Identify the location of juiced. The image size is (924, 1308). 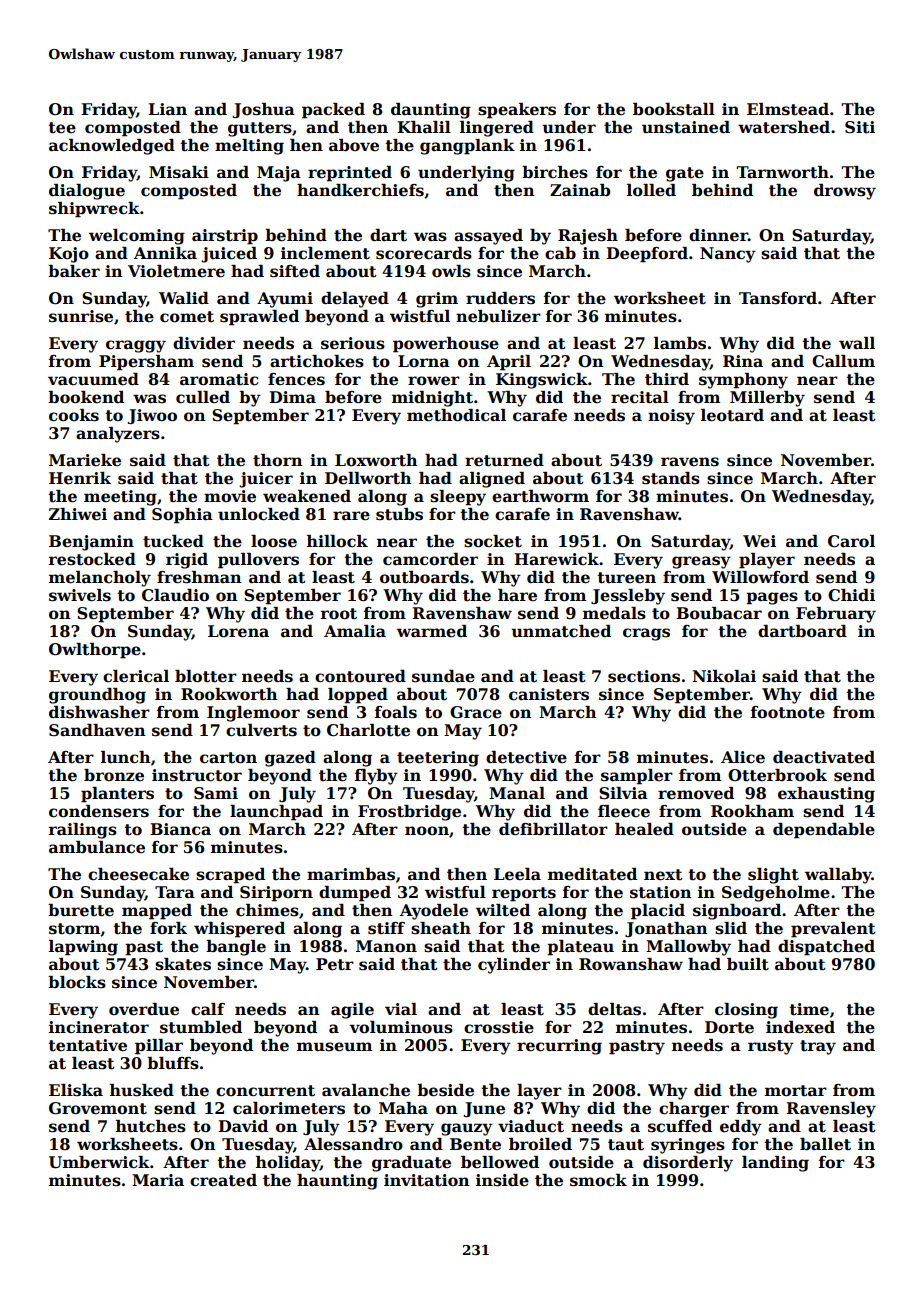
(229, 255).
